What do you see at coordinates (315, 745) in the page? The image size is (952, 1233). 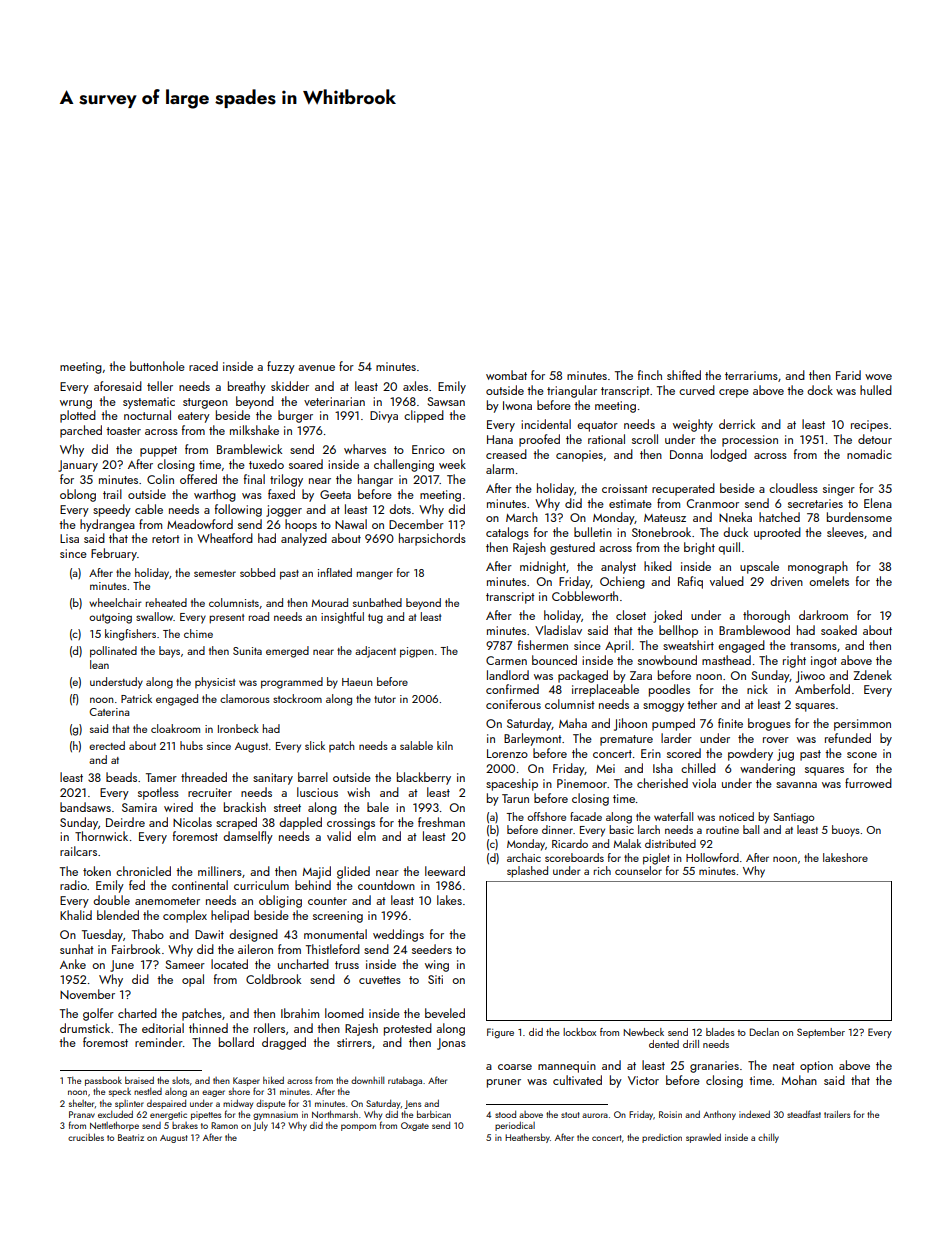 I see `slick` at bounding box center [315, 745].
